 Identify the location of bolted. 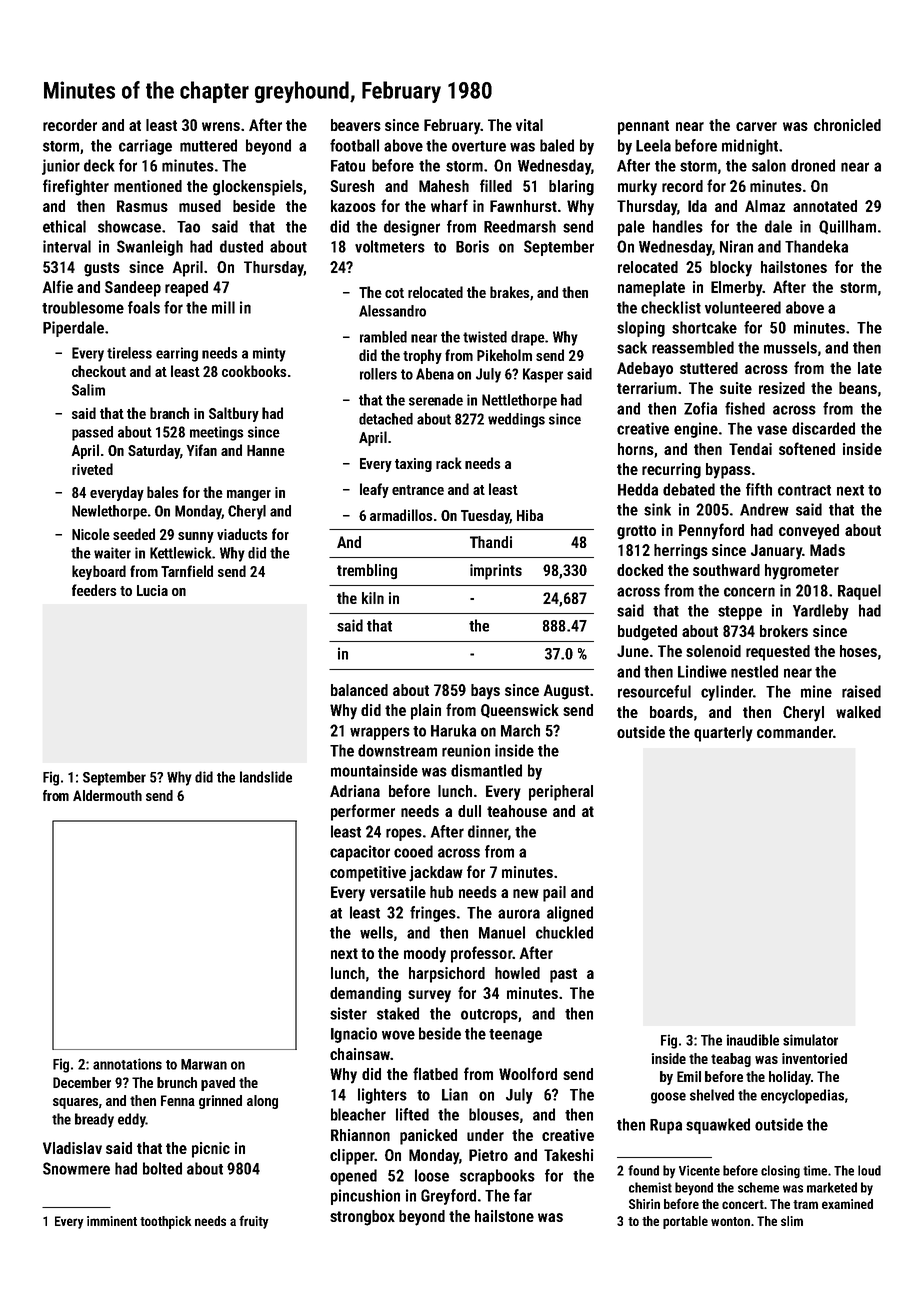
(162, 1168).
